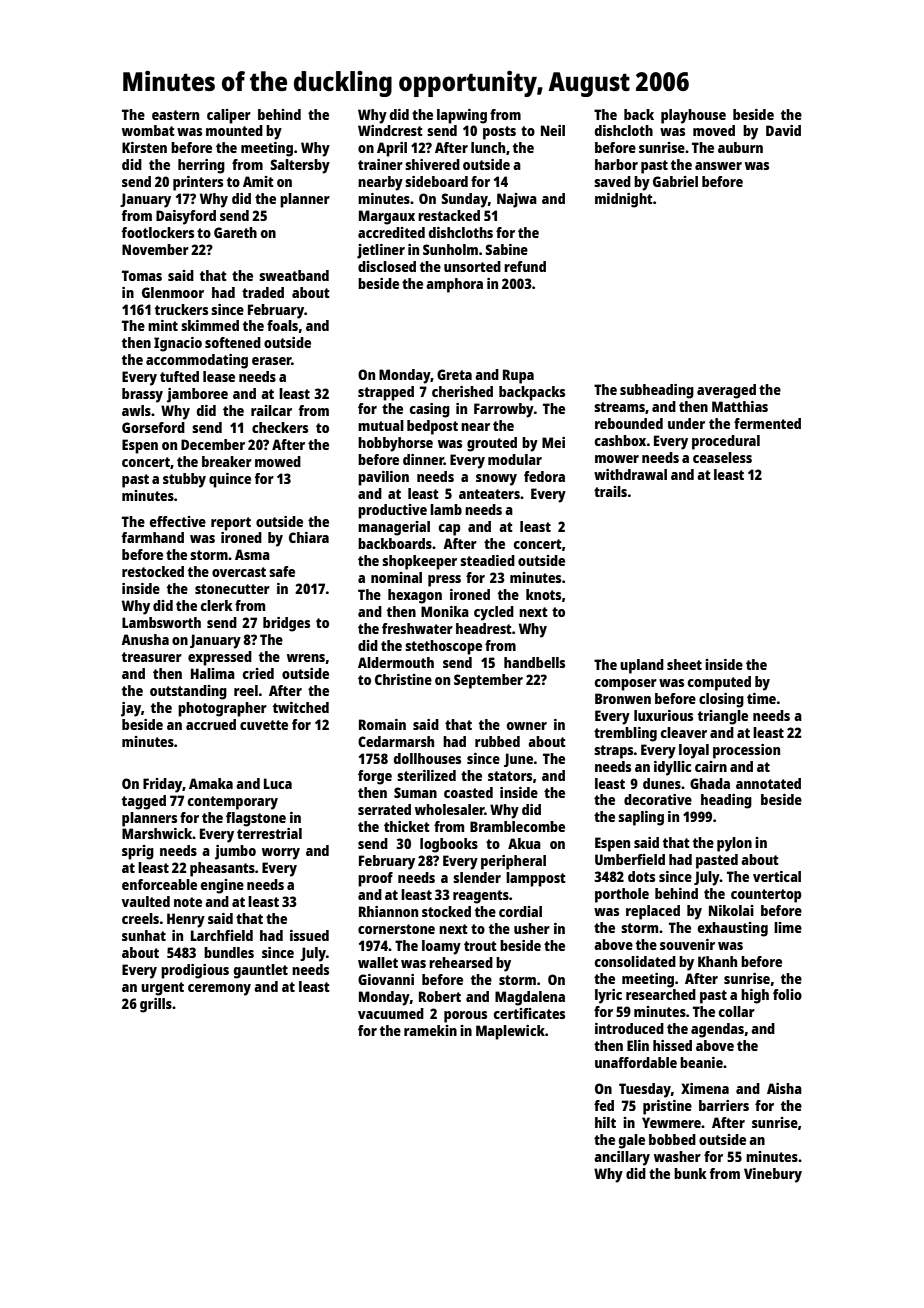 The image size is (924, 1308). What do you see at coordinates (229, 952) in the screenshot?
I see `bundles` at bounding box center [229, 952].
